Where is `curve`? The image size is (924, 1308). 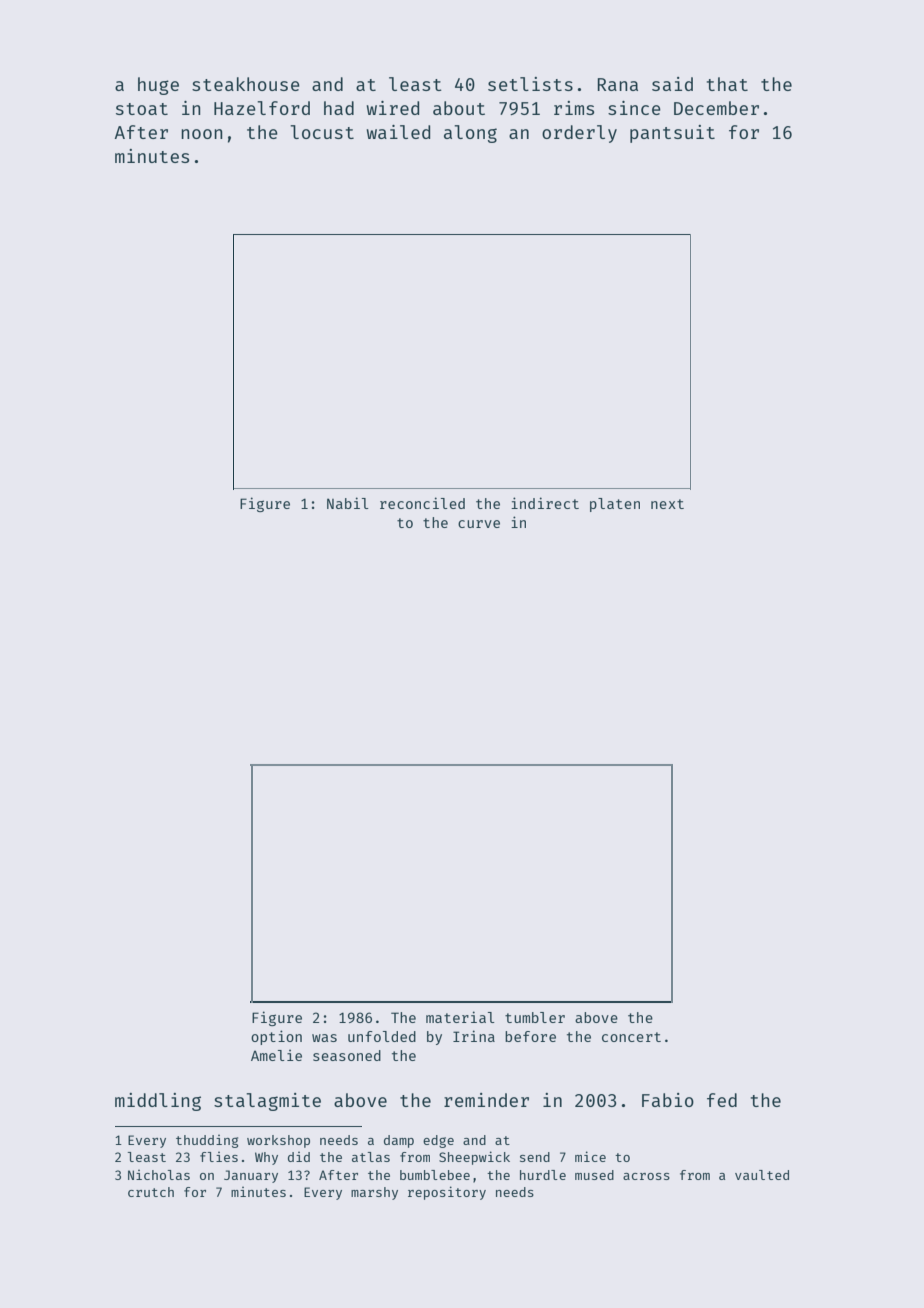
curve is located at coordinates (479, 524).
